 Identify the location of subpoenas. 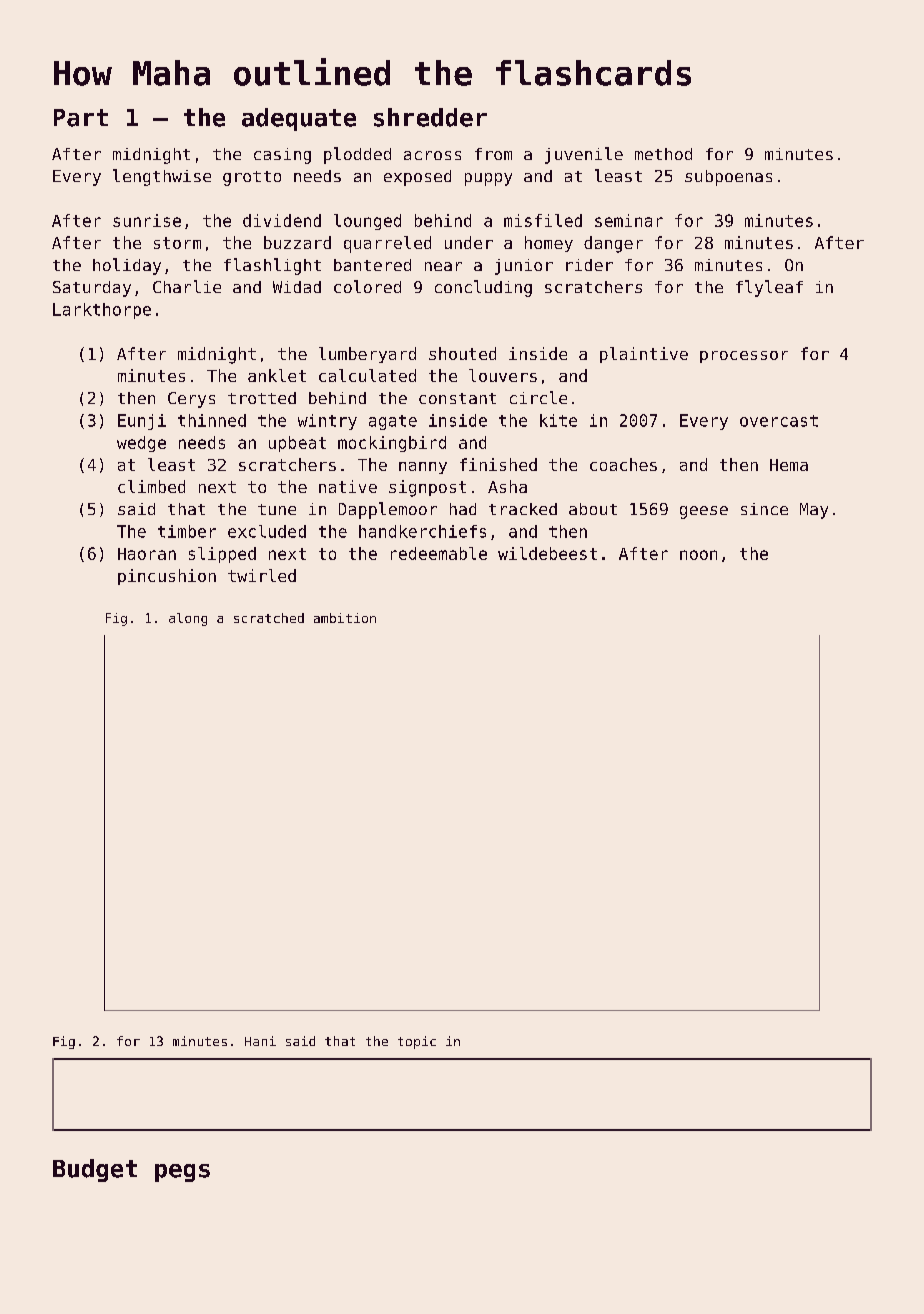
(728, 178).
